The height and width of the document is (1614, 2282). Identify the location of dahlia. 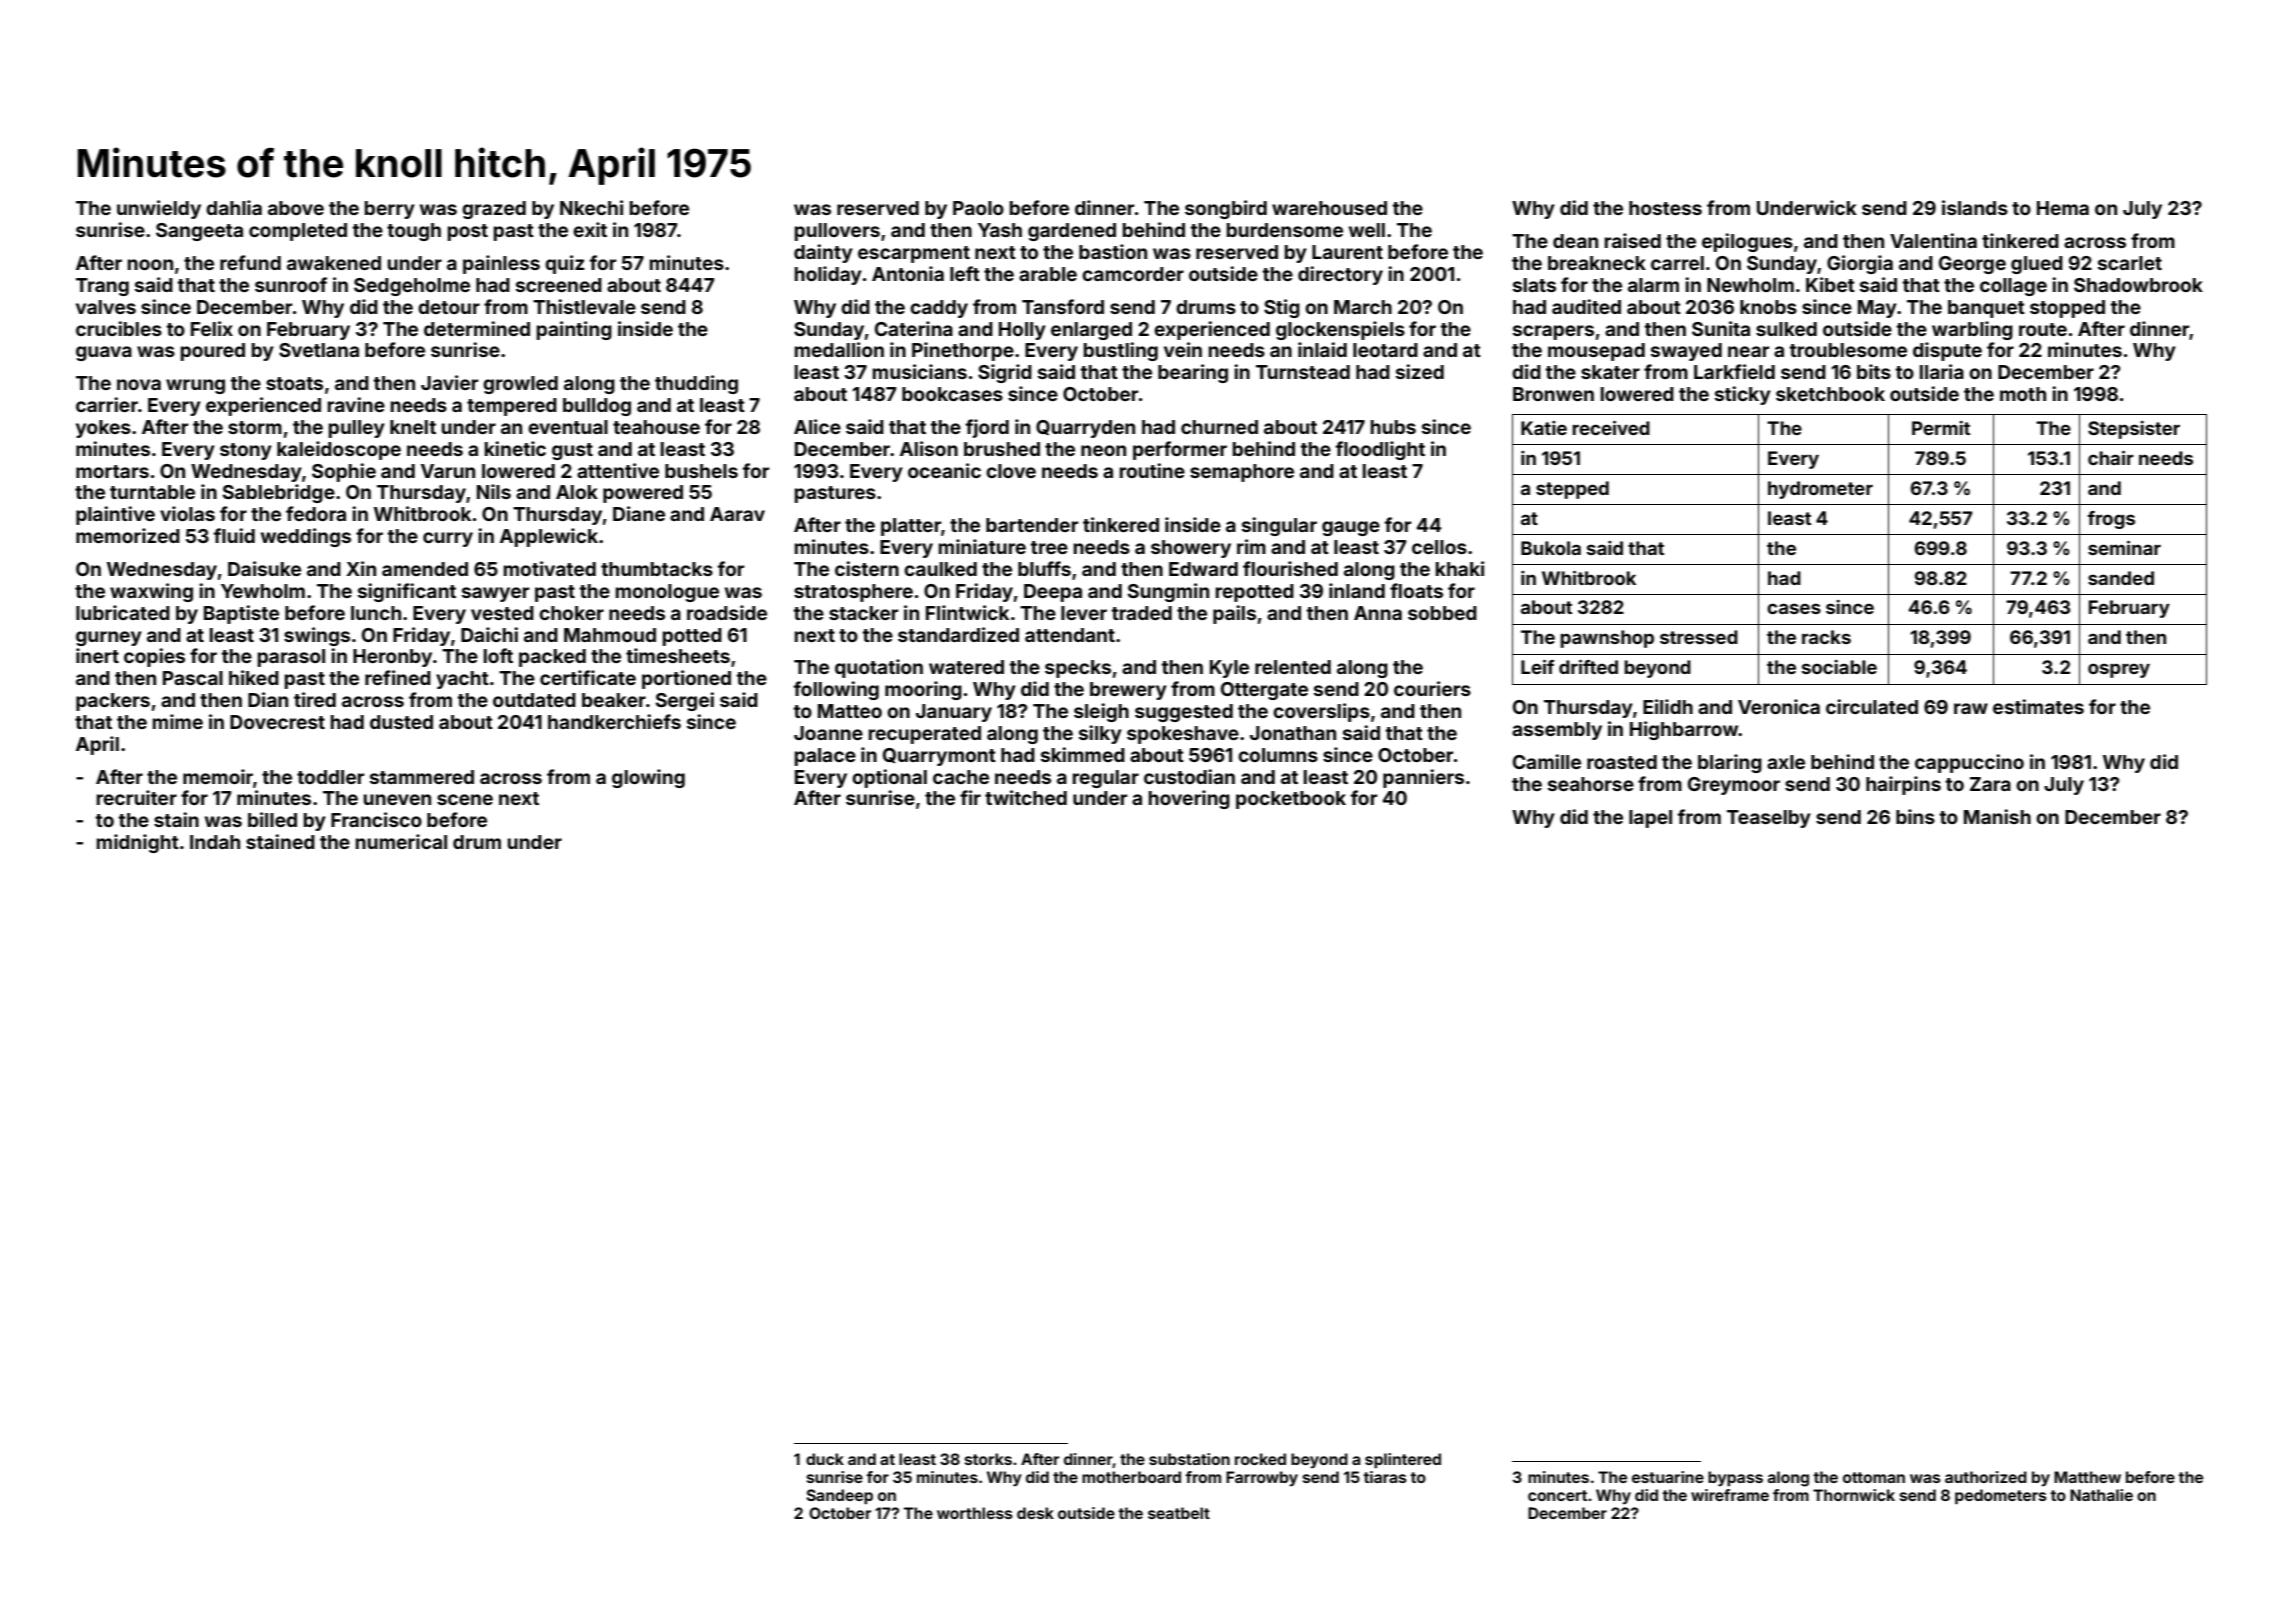
(234, 207).
